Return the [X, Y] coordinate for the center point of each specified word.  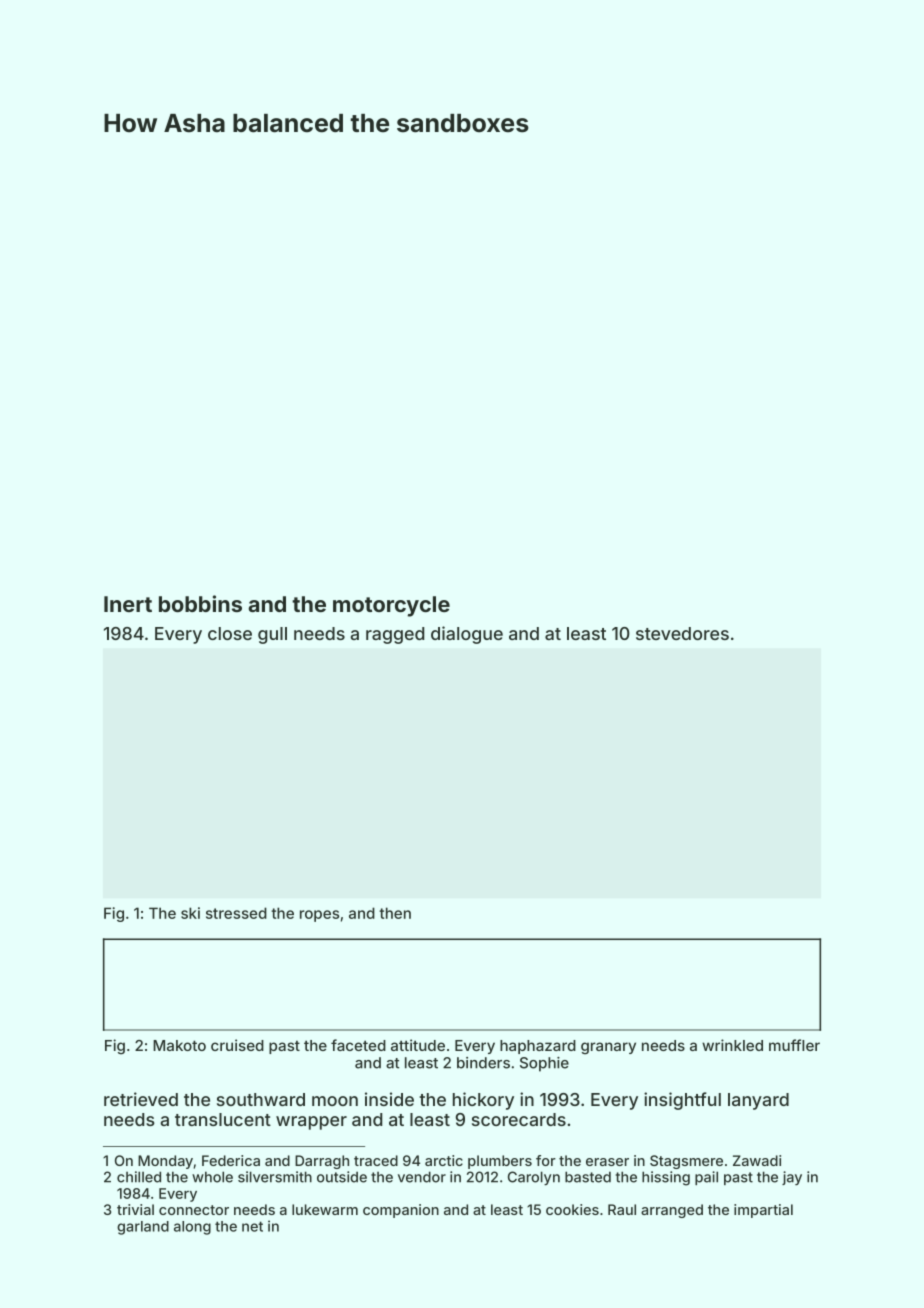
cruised [237, 1045]
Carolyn [534, 1178]
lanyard [758, 1101]
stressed [236, 913]
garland [143, 1228]
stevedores [682, 633]
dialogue [467, 635]
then [395, 913]
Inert [128, 604]
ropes [319, 916]
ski [190, 913]
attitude [418, 1045]
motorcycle [391, 606]
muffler [794, 1045]
